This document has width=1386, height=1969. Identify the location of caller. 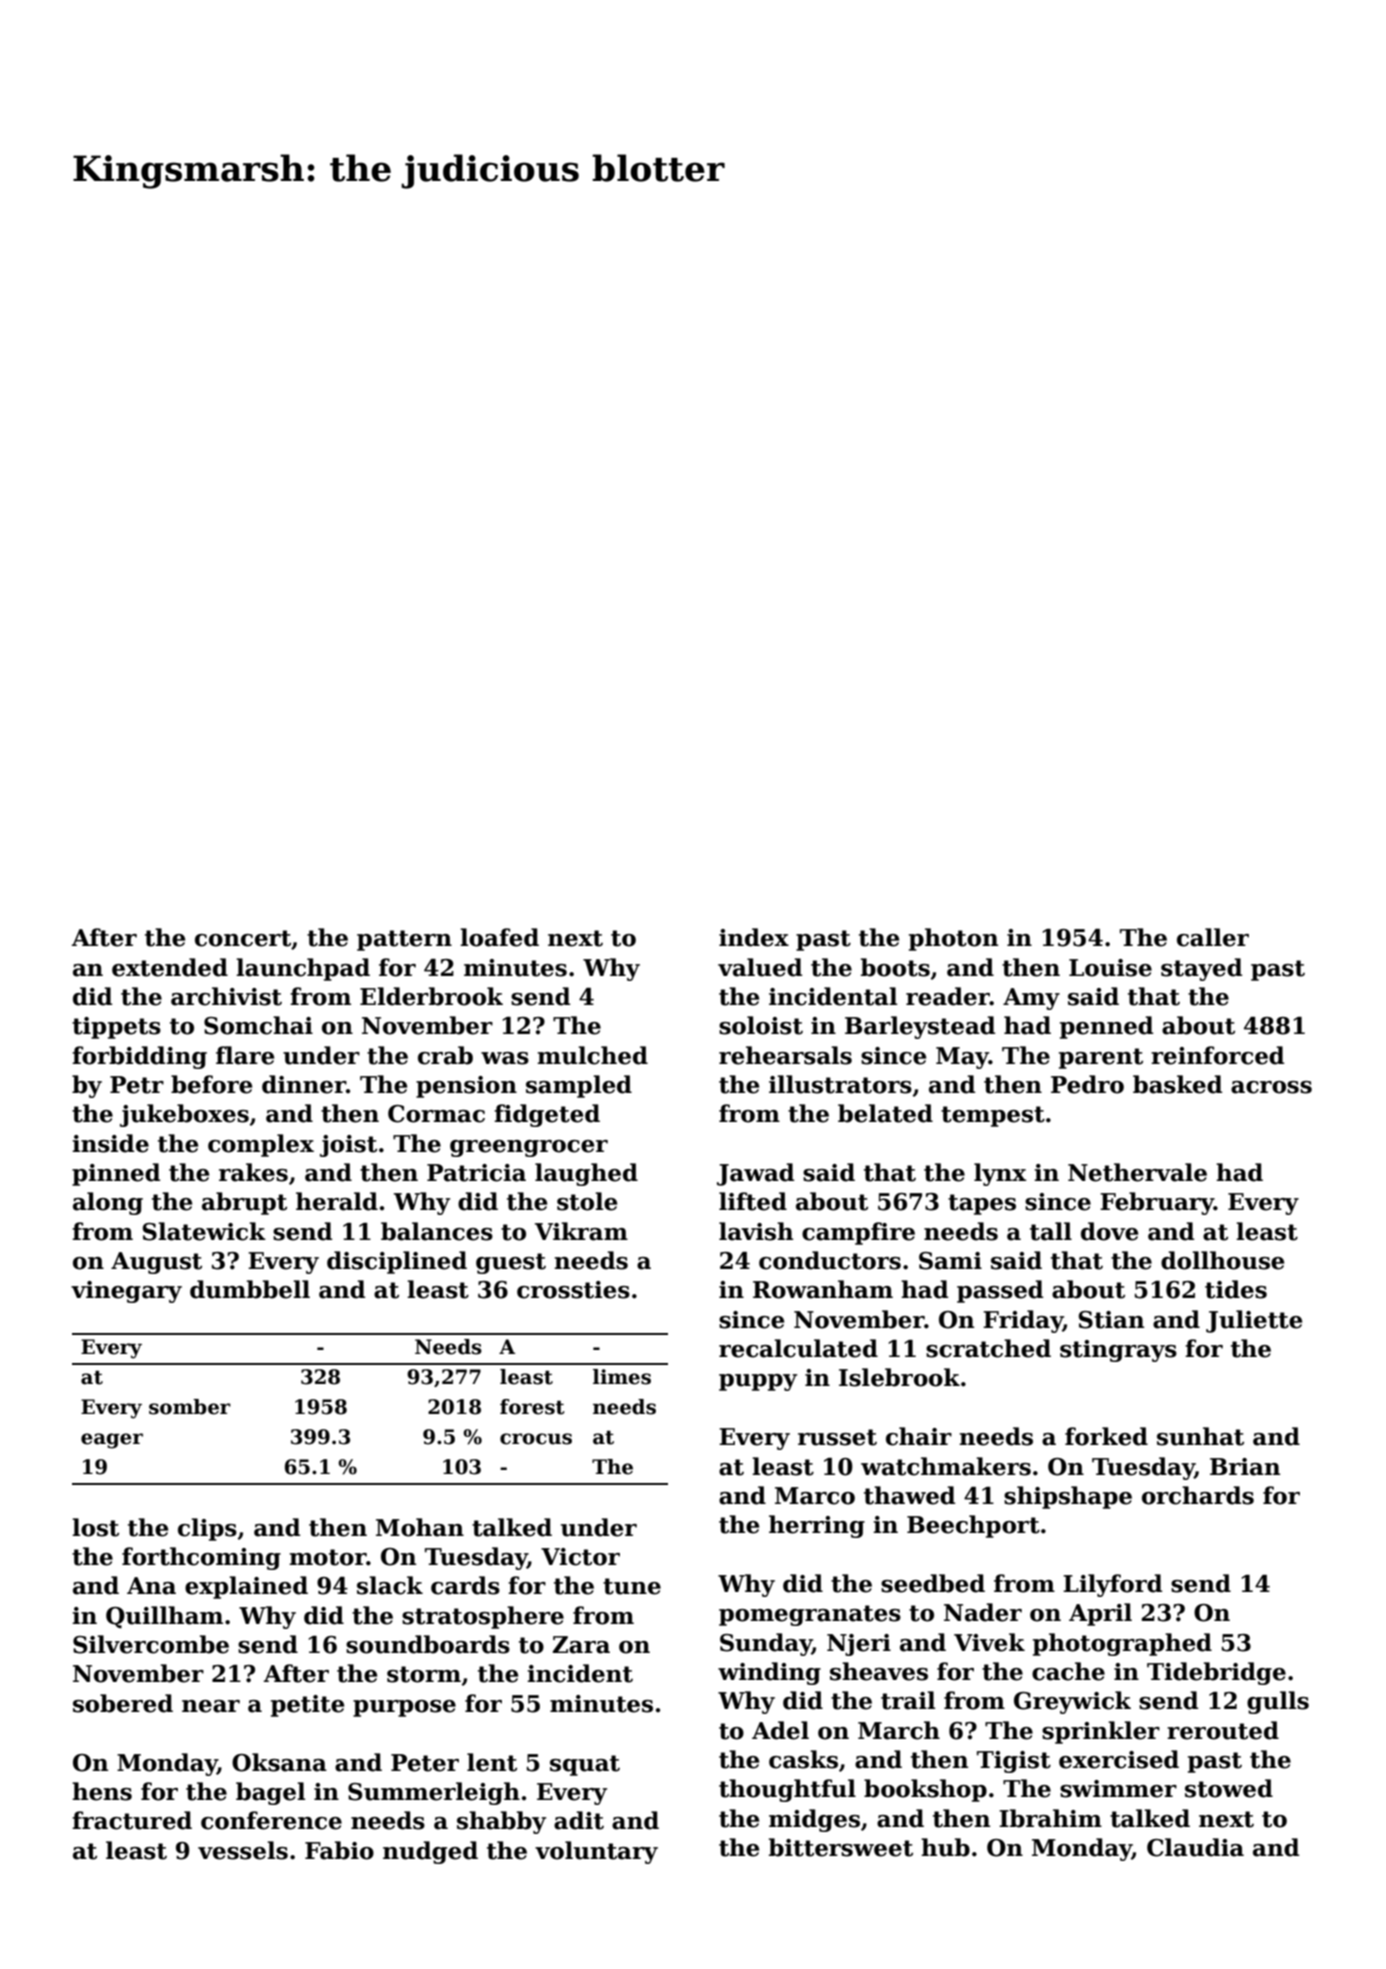
(1213, 937).
